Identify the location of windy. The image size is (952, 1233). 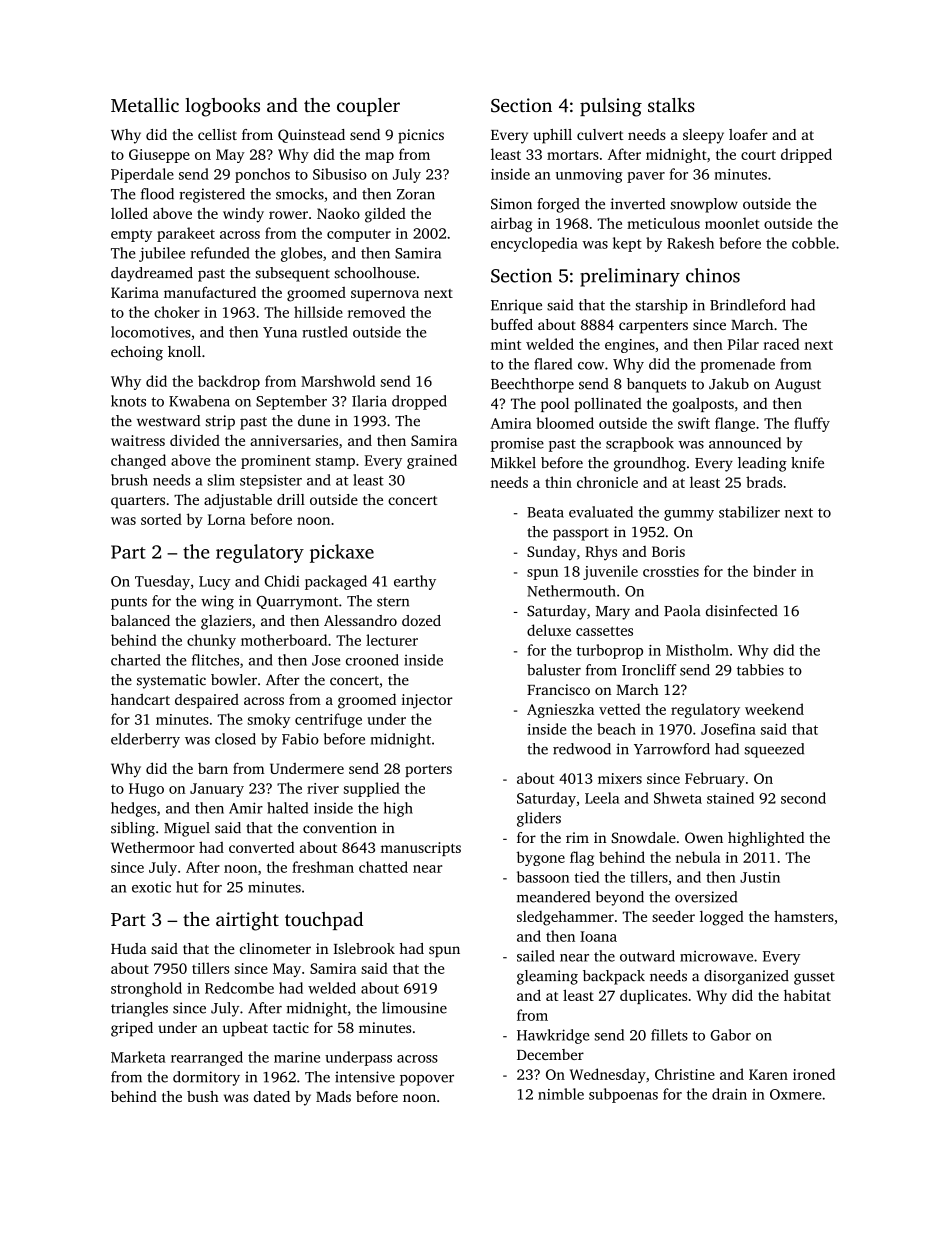
(243, 215).
